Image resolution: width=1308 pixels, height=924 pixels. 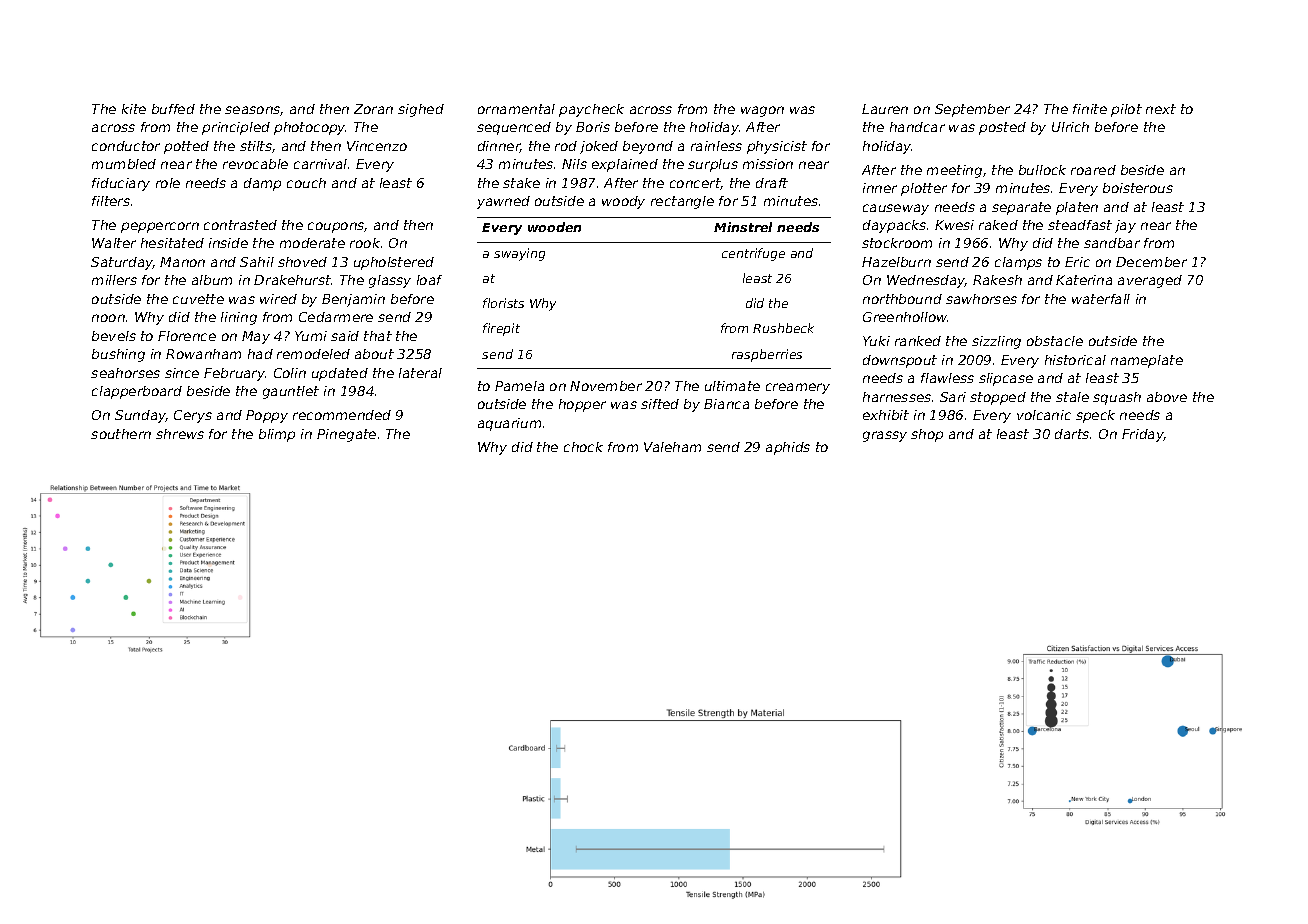 I want to click on Minstrel, so click(x=743, y=227).
